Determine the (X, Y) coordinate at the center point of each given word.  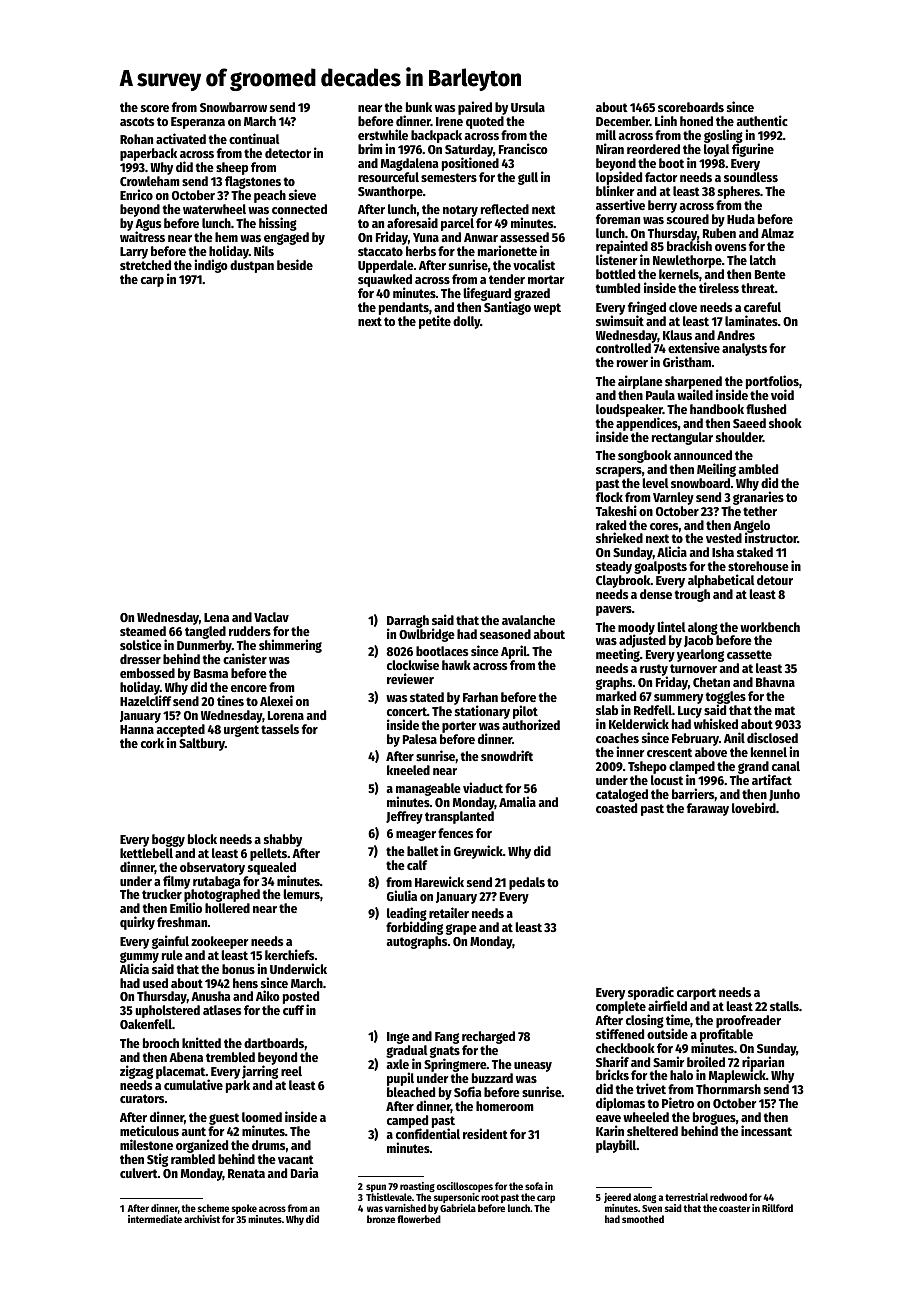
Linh (666, 120)
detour (775, 580)
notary (460, 211)
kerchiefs (290, 954)
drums (269, 1145)
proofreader (748, 1021)
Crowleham (150, 181)
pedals (527, 883)
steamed (143, 631)
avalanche (528, 620)
